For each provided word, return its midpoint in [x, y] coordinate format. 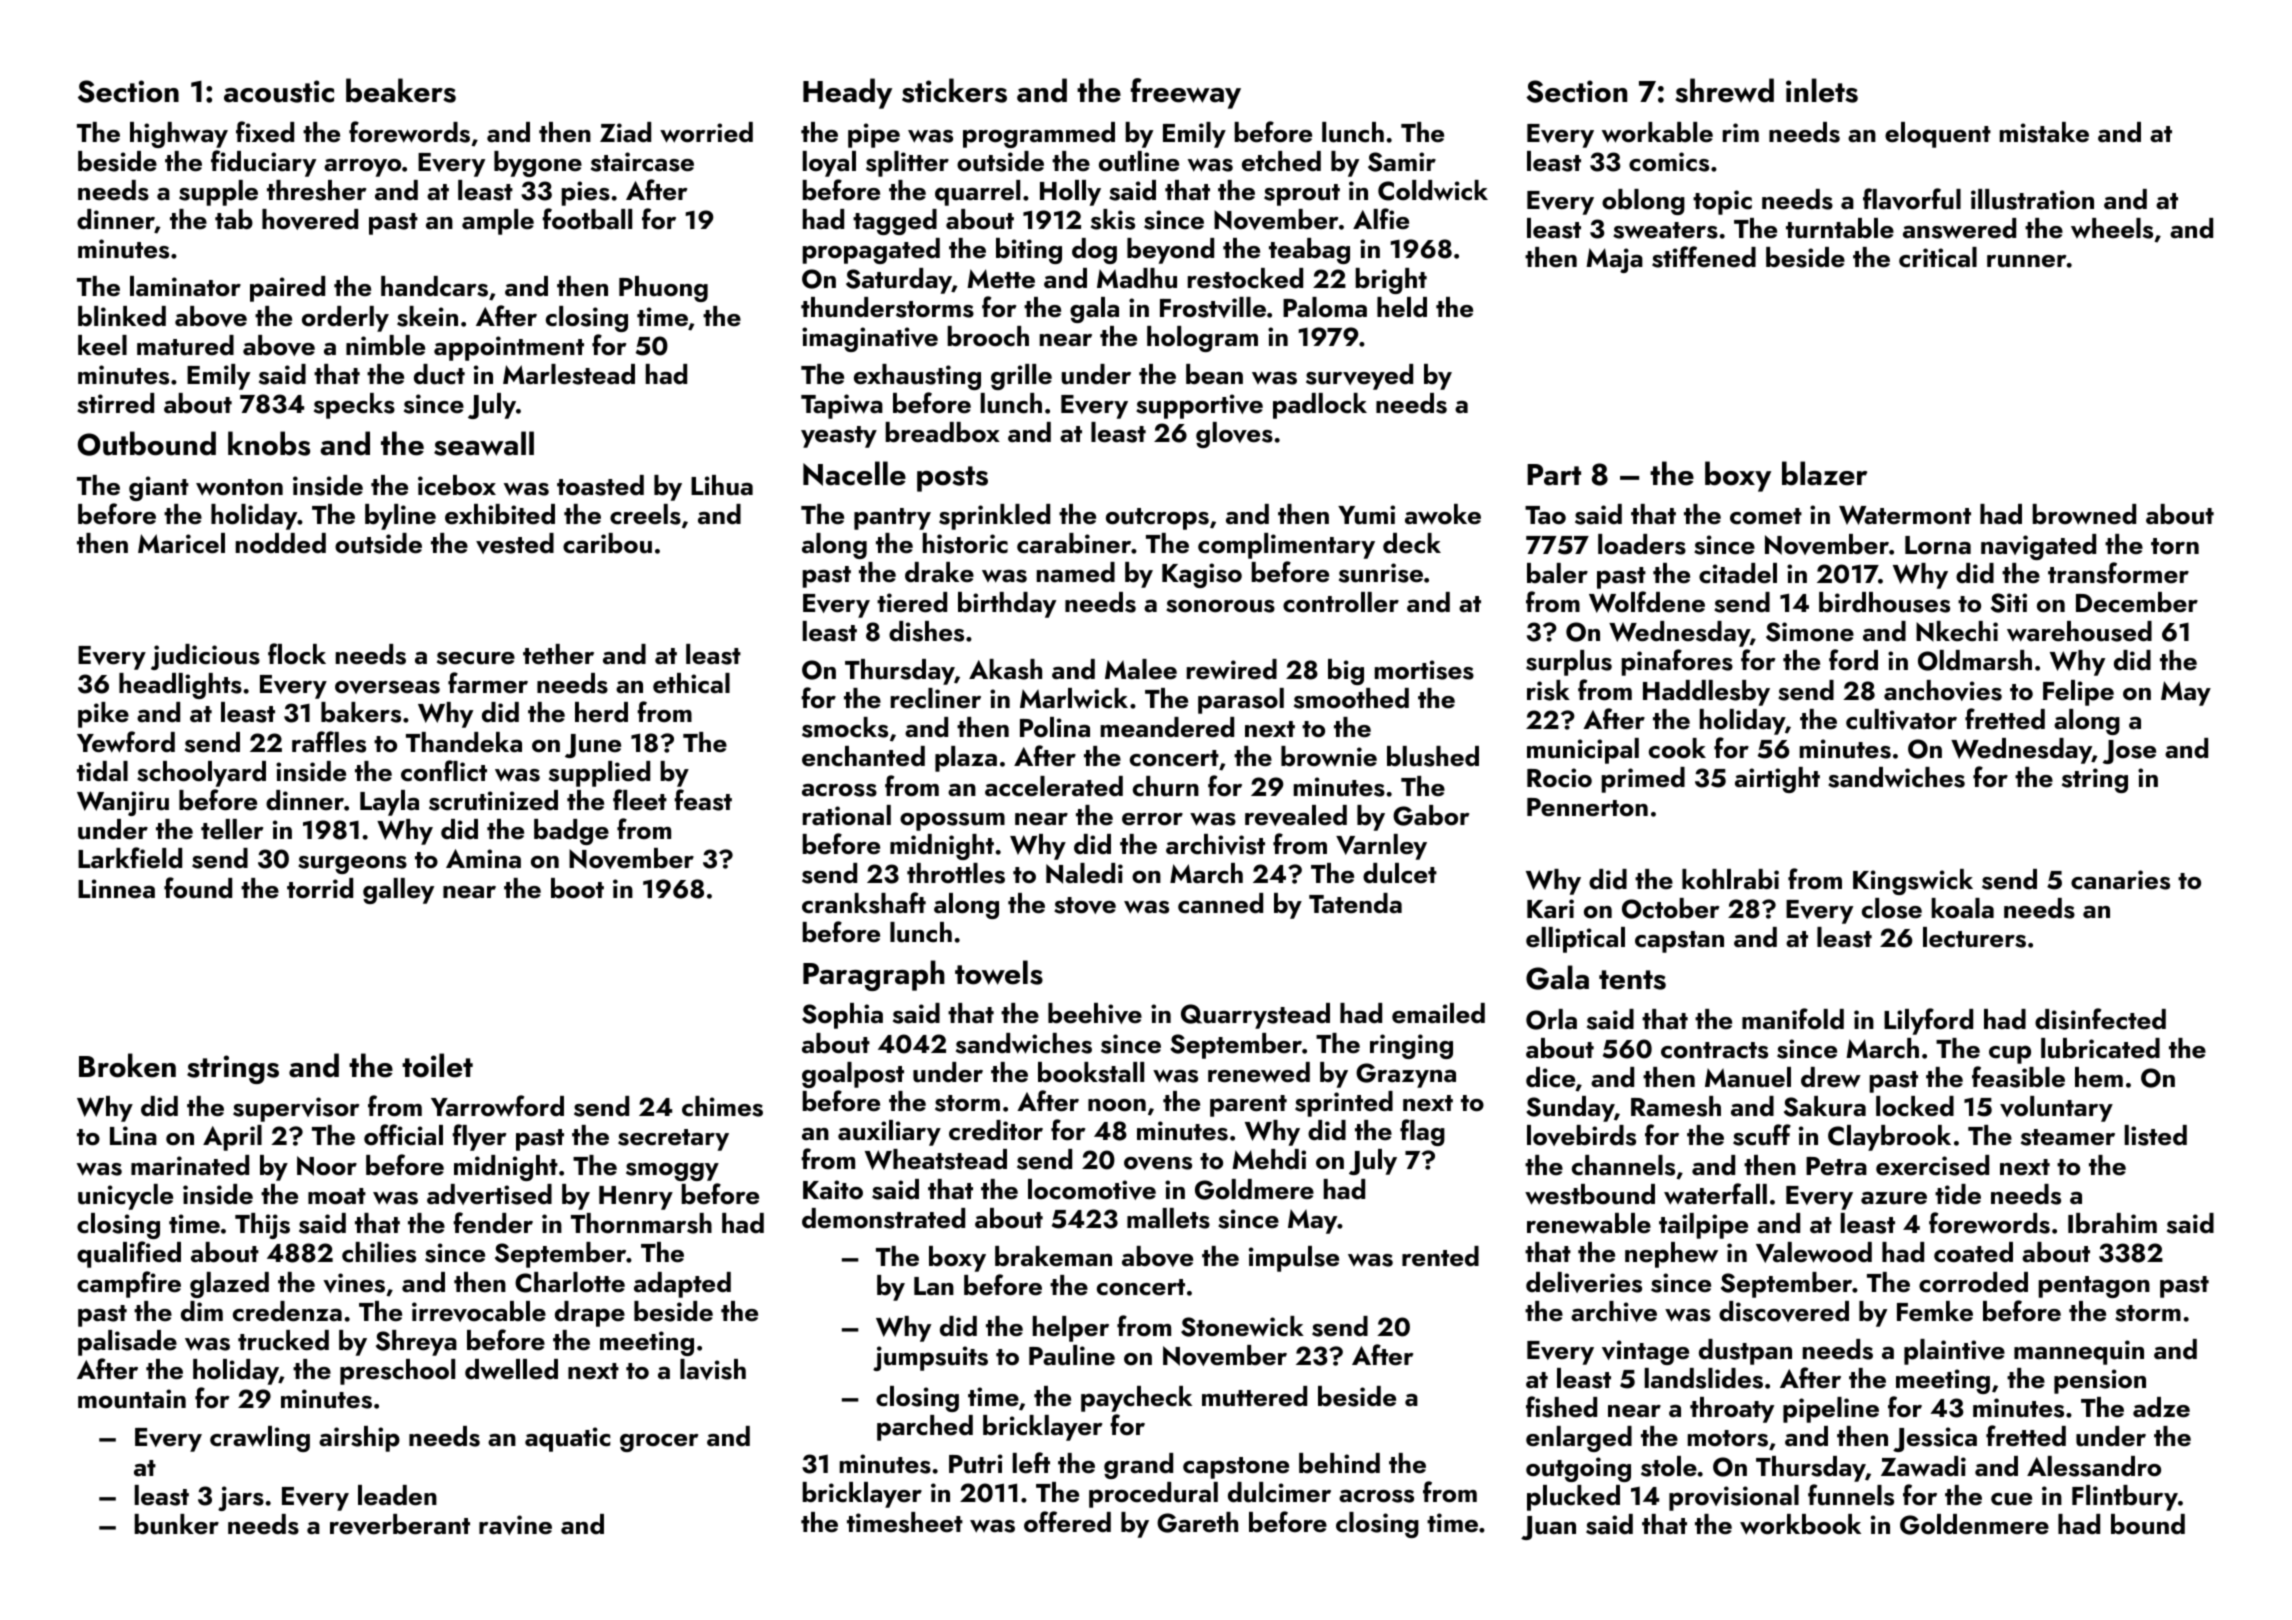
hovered [310, 219]
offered [1067, 1522]
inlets [1822, 90]
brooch [988, 336]
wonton [239, 487]
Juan [1548, 1528]
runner [2026, 261]
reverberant [400, 1524]
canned [1220, 903]
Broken [127, 1065]
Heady [847, 93]
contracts [1714, 1050]
